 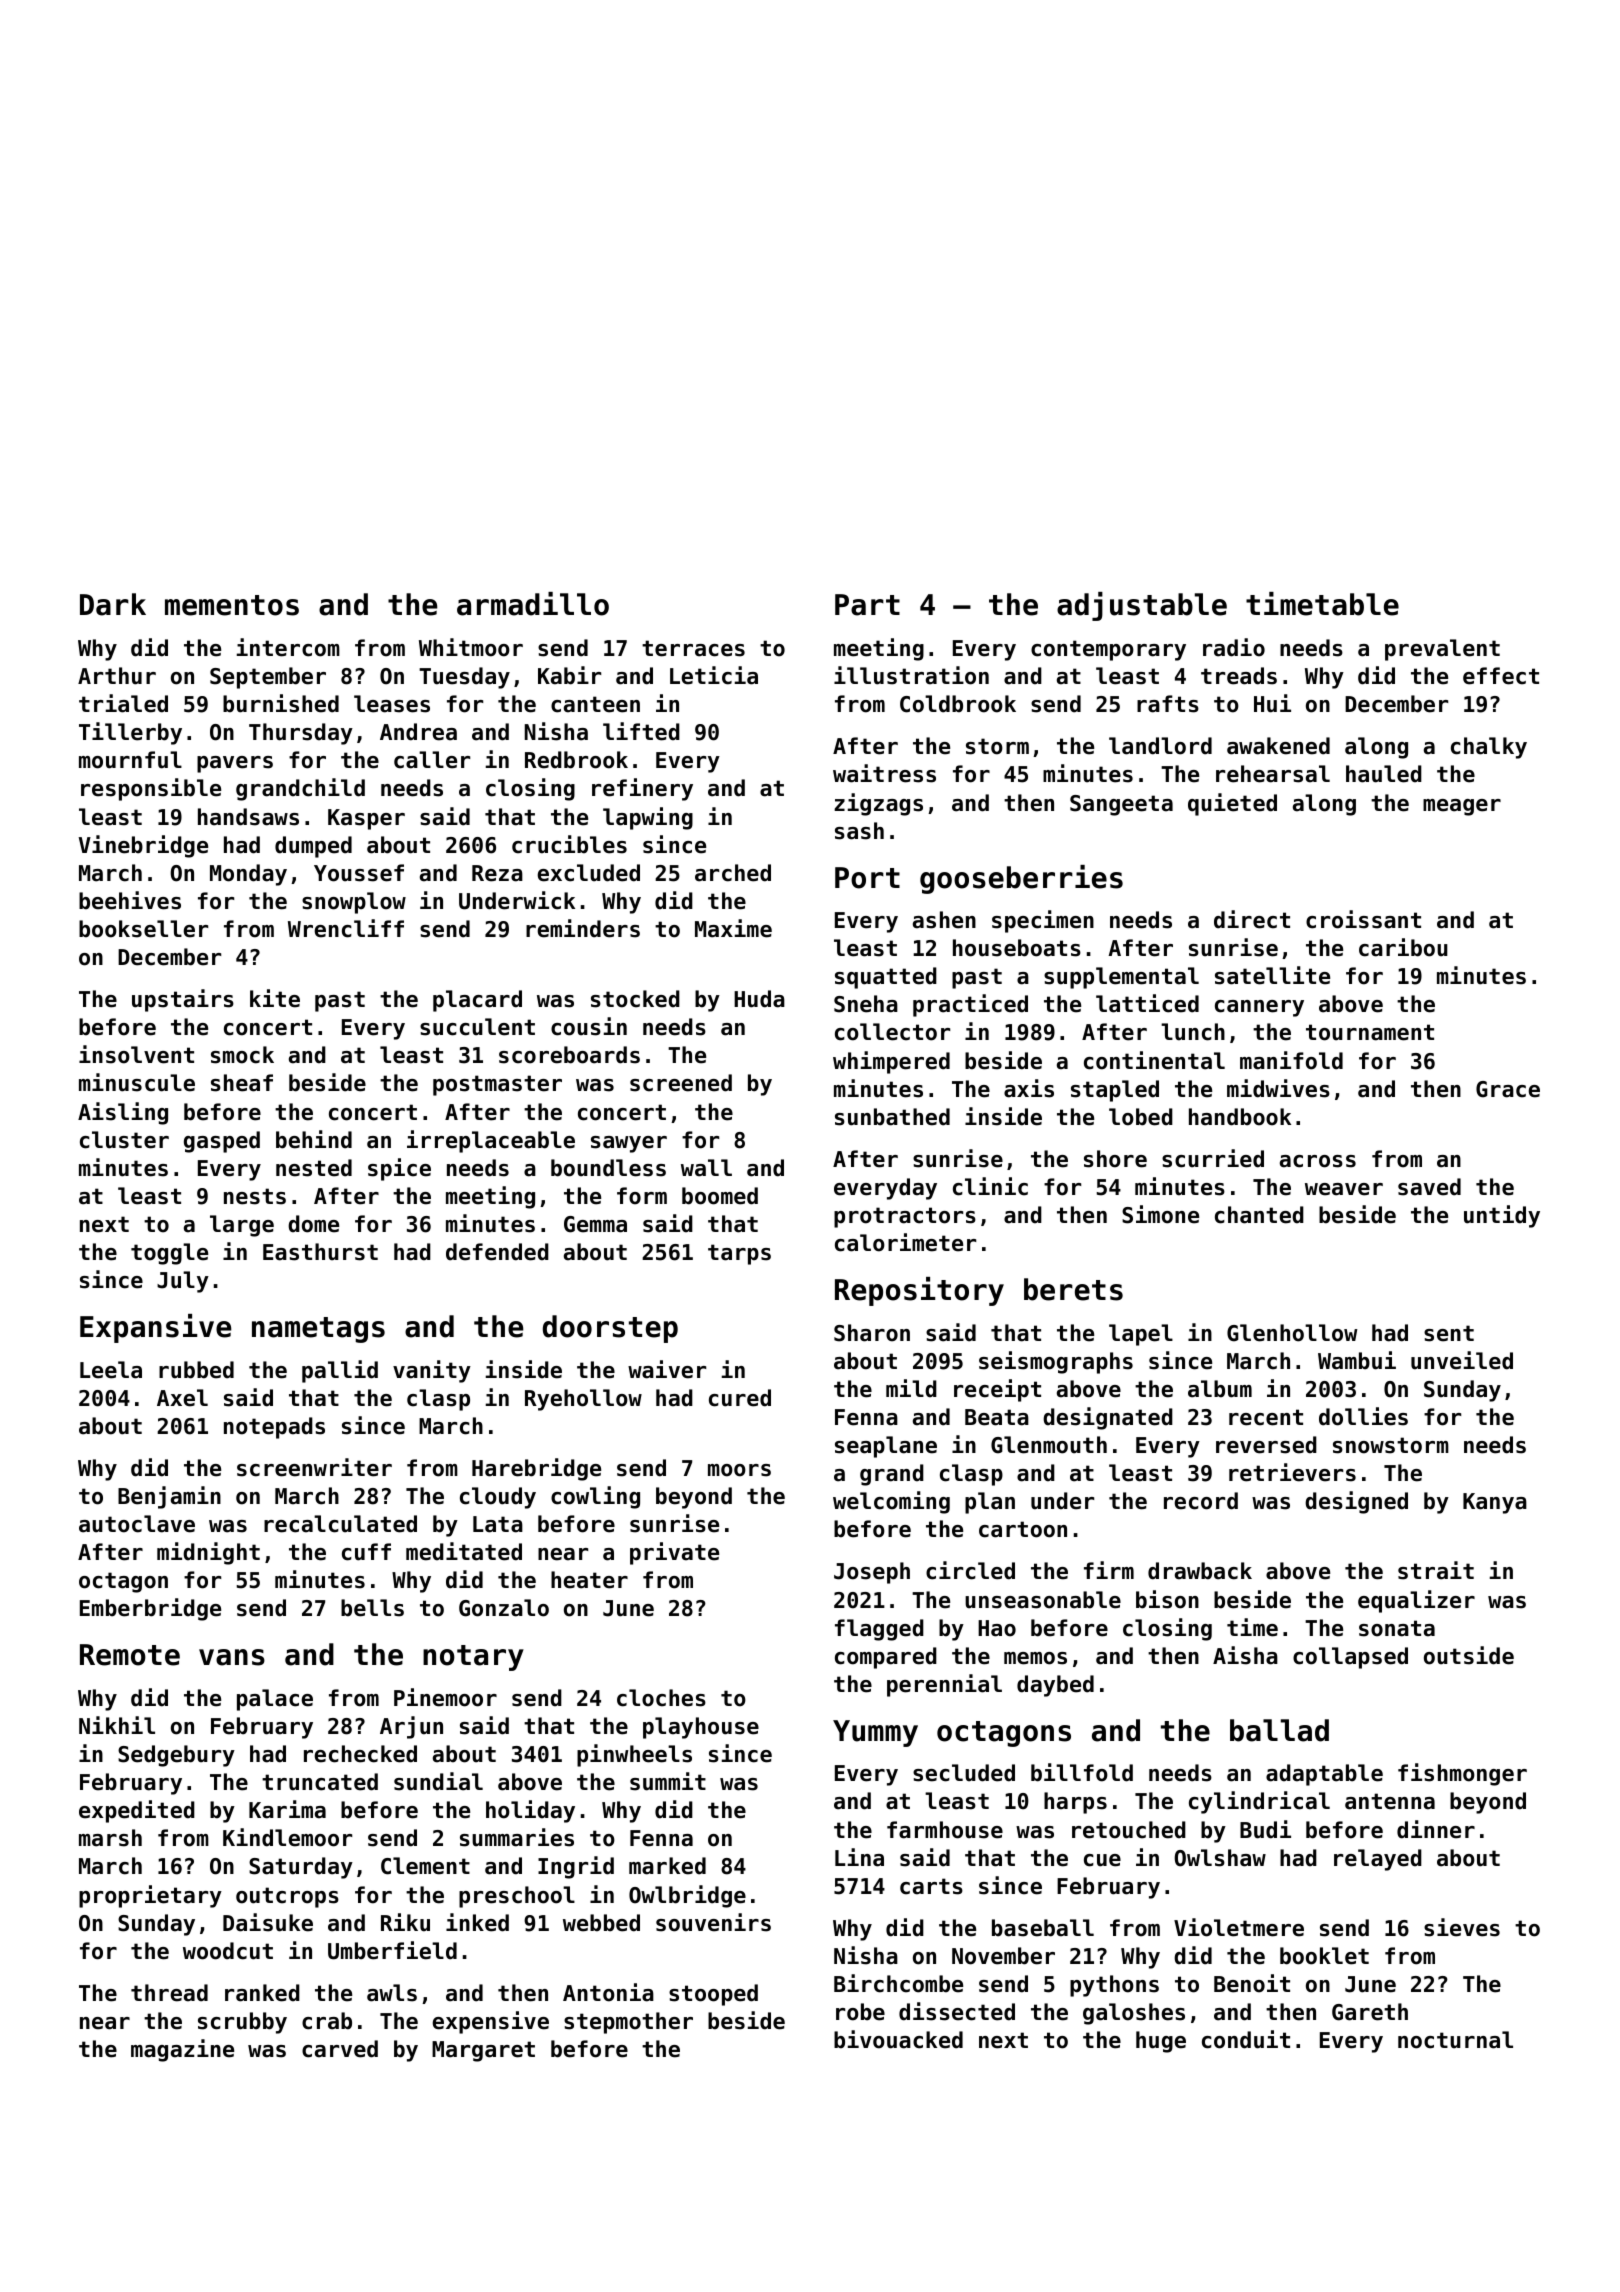 What do you see at coordinates (859, 1857) in the document?
I see `Lina` at bounding box center [859, 1857].
